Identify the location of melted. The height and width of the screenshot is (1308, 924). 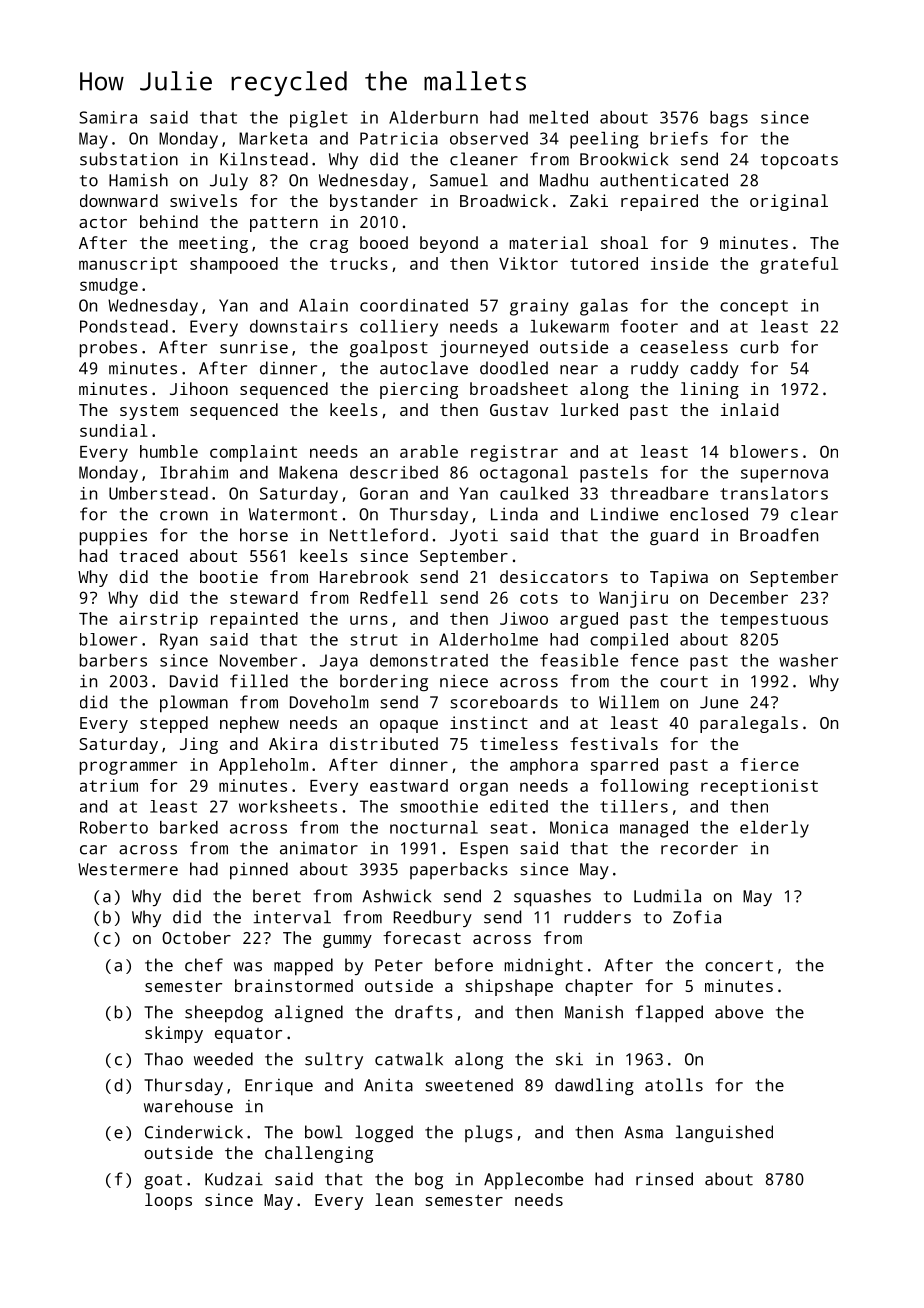
(558, 117).
